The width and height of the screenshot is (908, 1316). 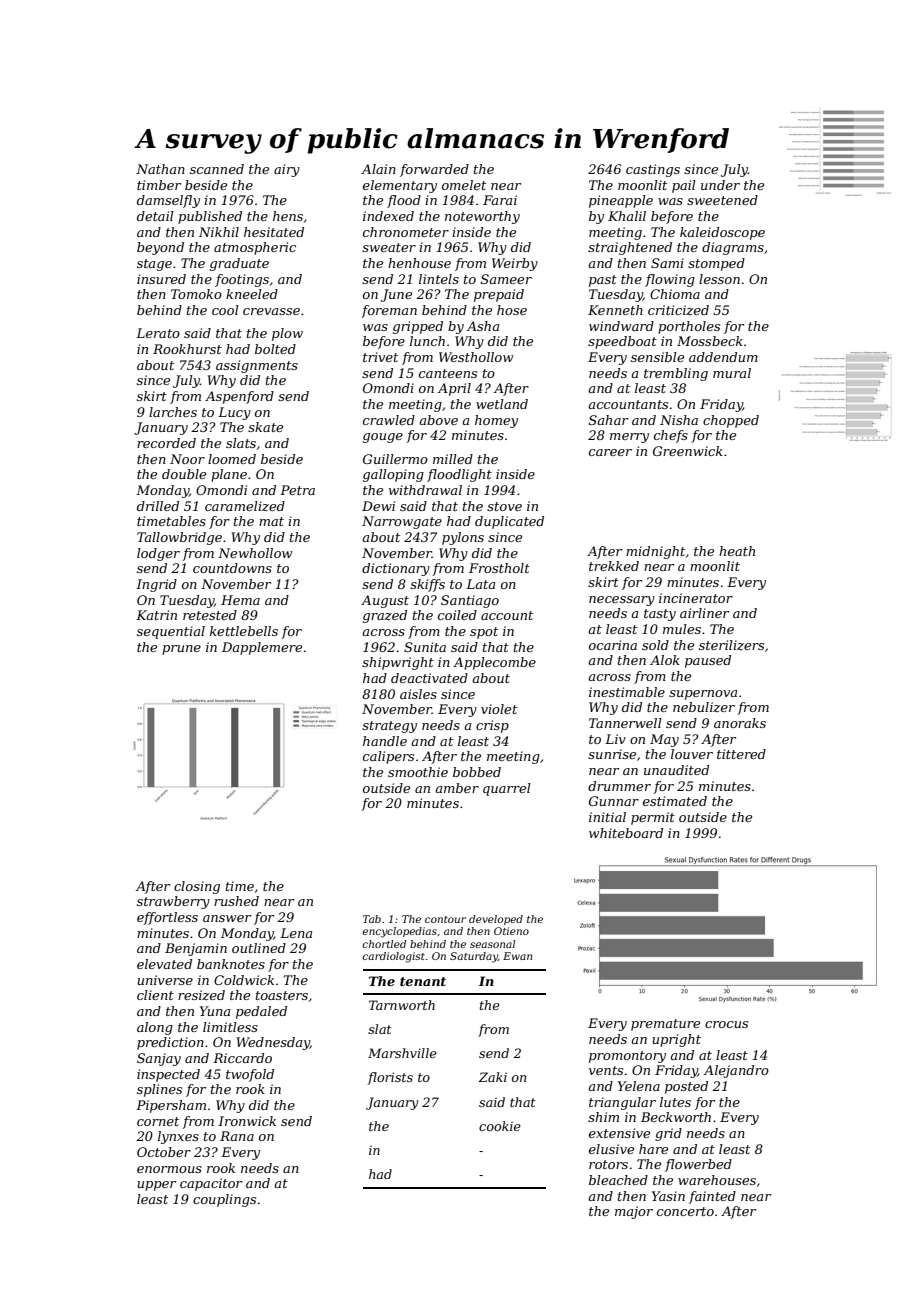 I want to click on prune, so click(x=181, y=650).
